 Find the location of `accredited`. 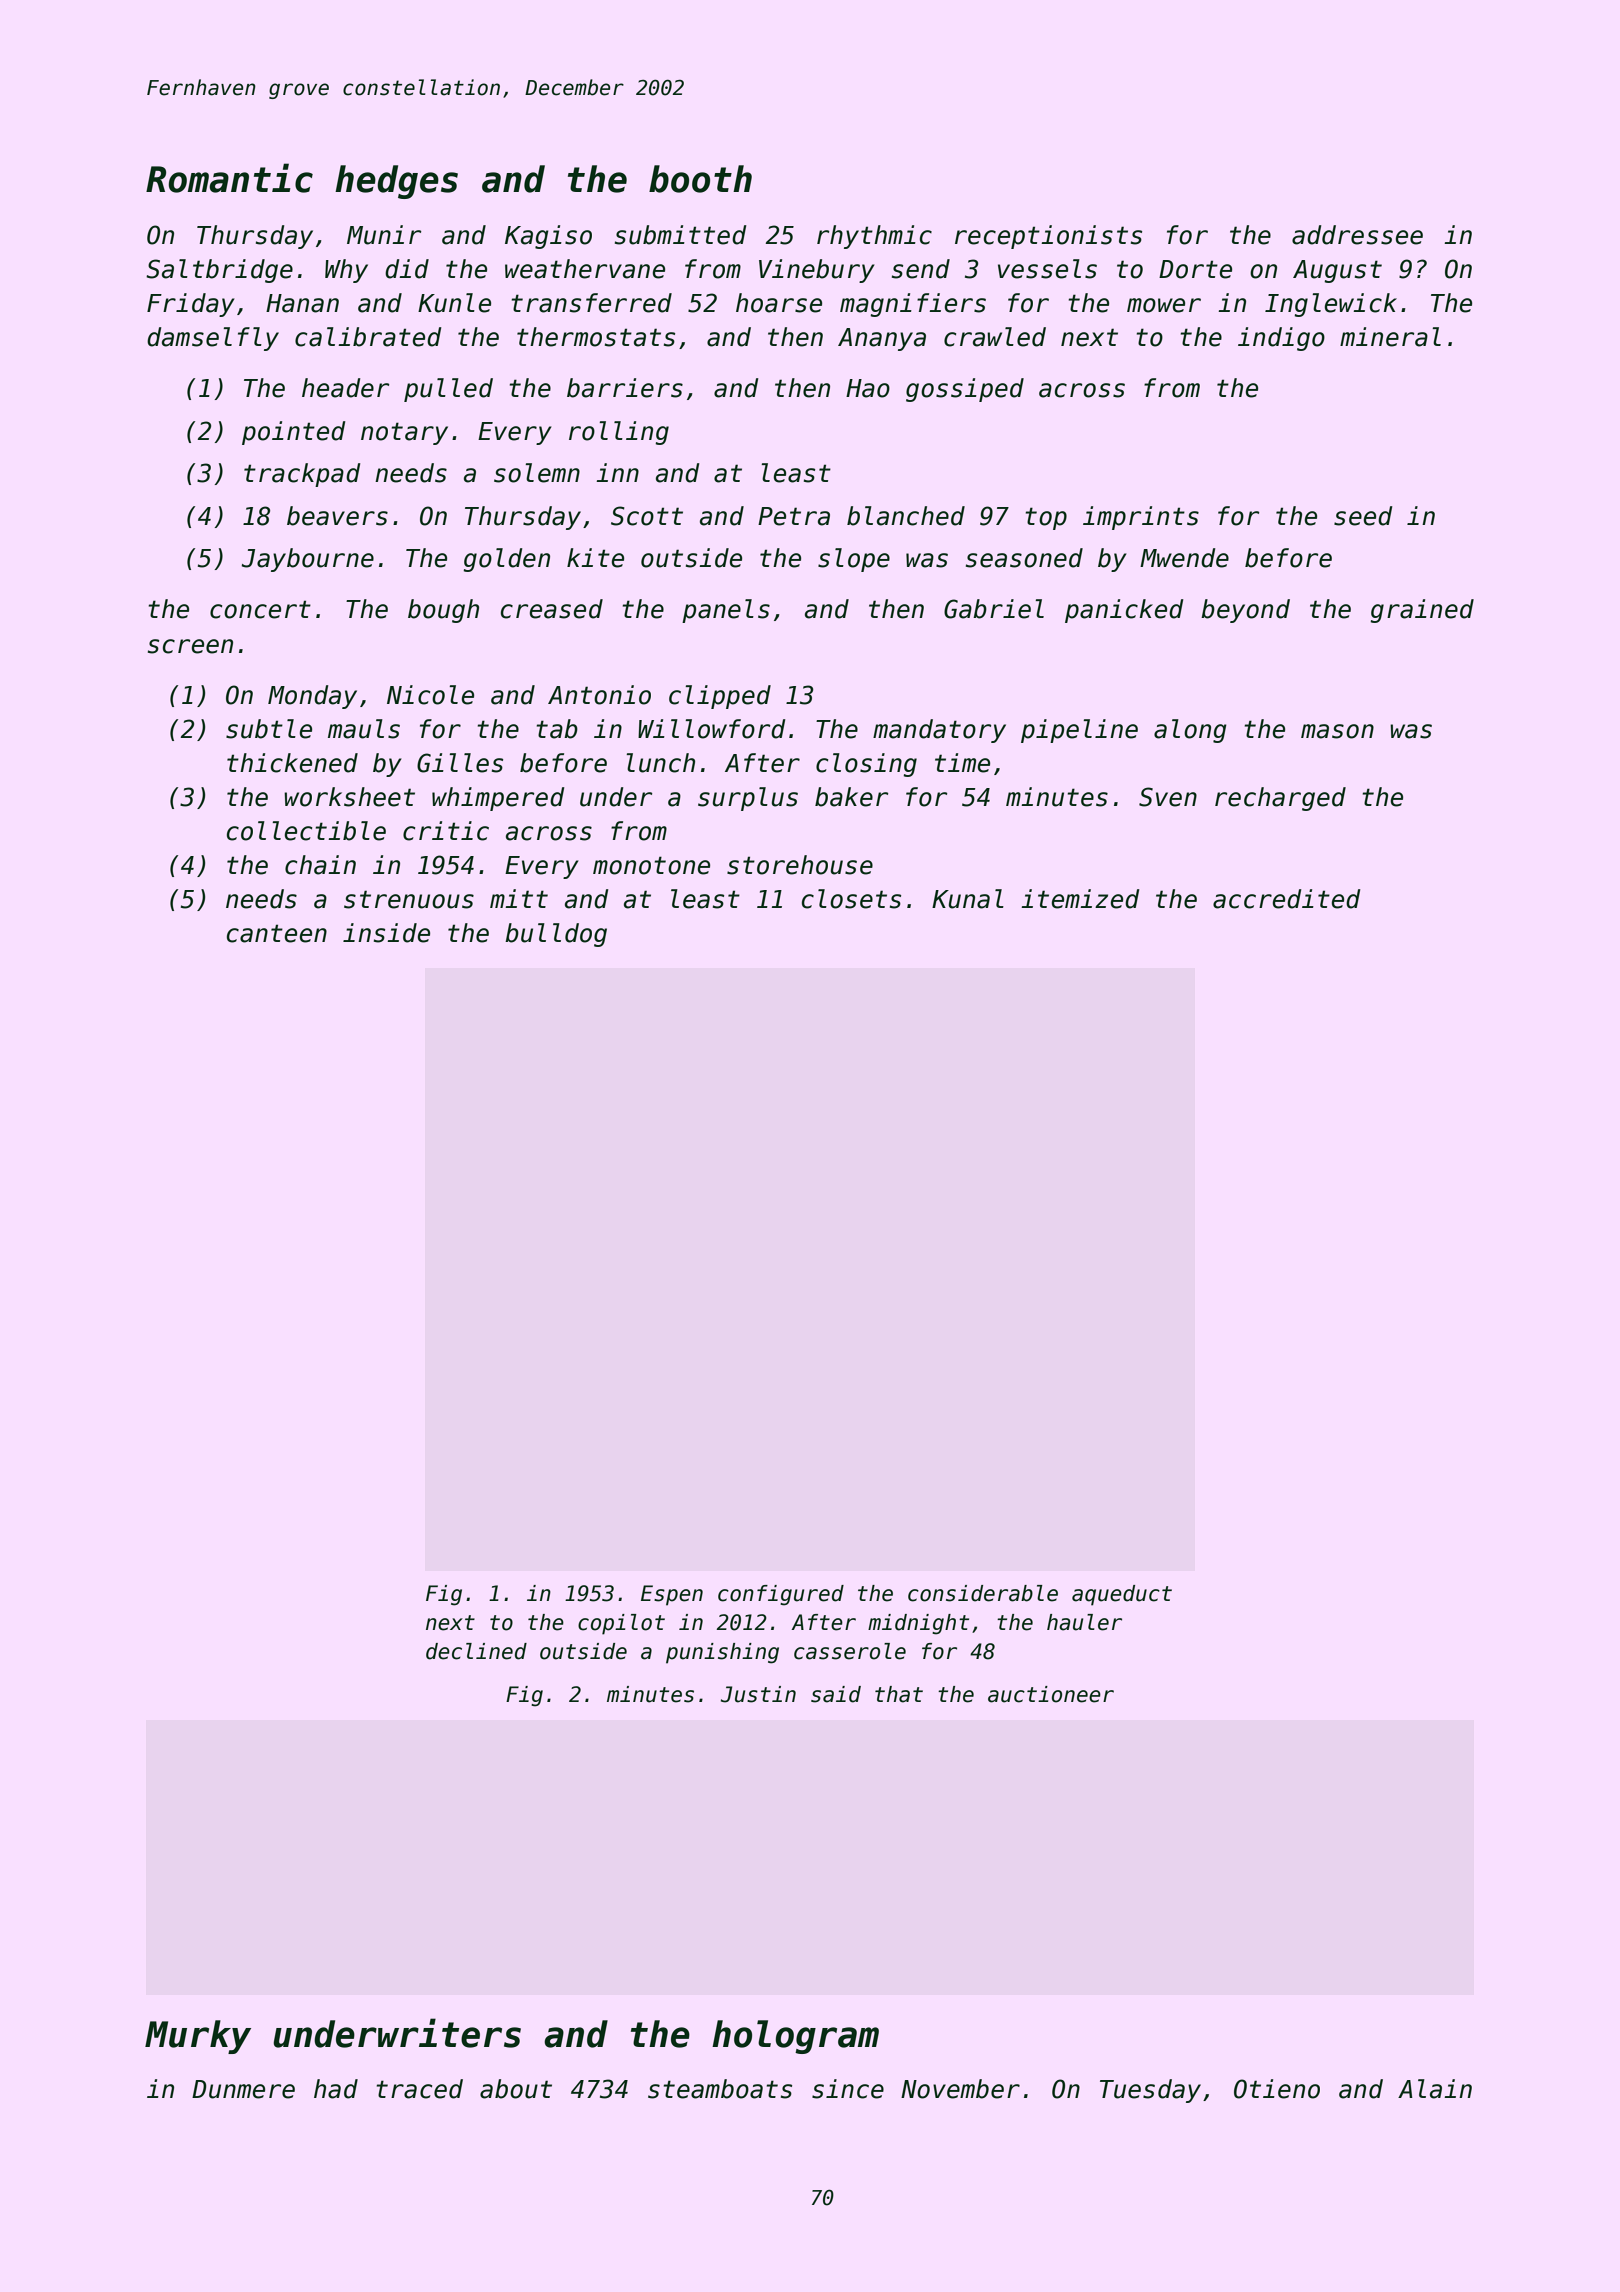

accredited is located at coordinates (1287, 899).
